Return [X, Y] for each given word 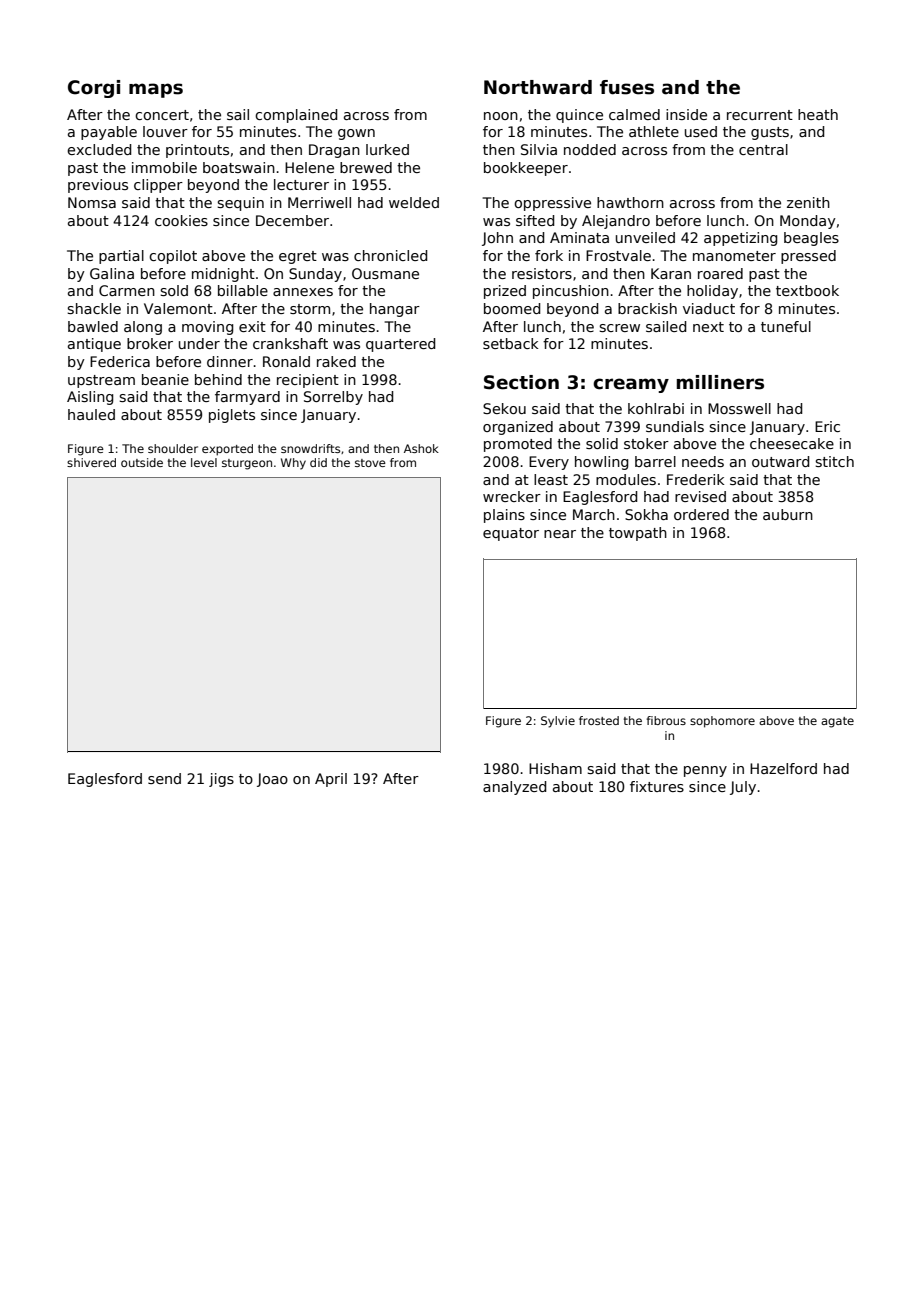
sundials [675, 426]
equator [511, 534]
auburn [788, 514]
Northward [538, 87]
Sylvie [558, 722]
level [204, 462]
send [164, 778]
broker [150, 343]
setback [510, 343]
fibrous [666, 720]
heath [818, 114]
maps [156, 90]
